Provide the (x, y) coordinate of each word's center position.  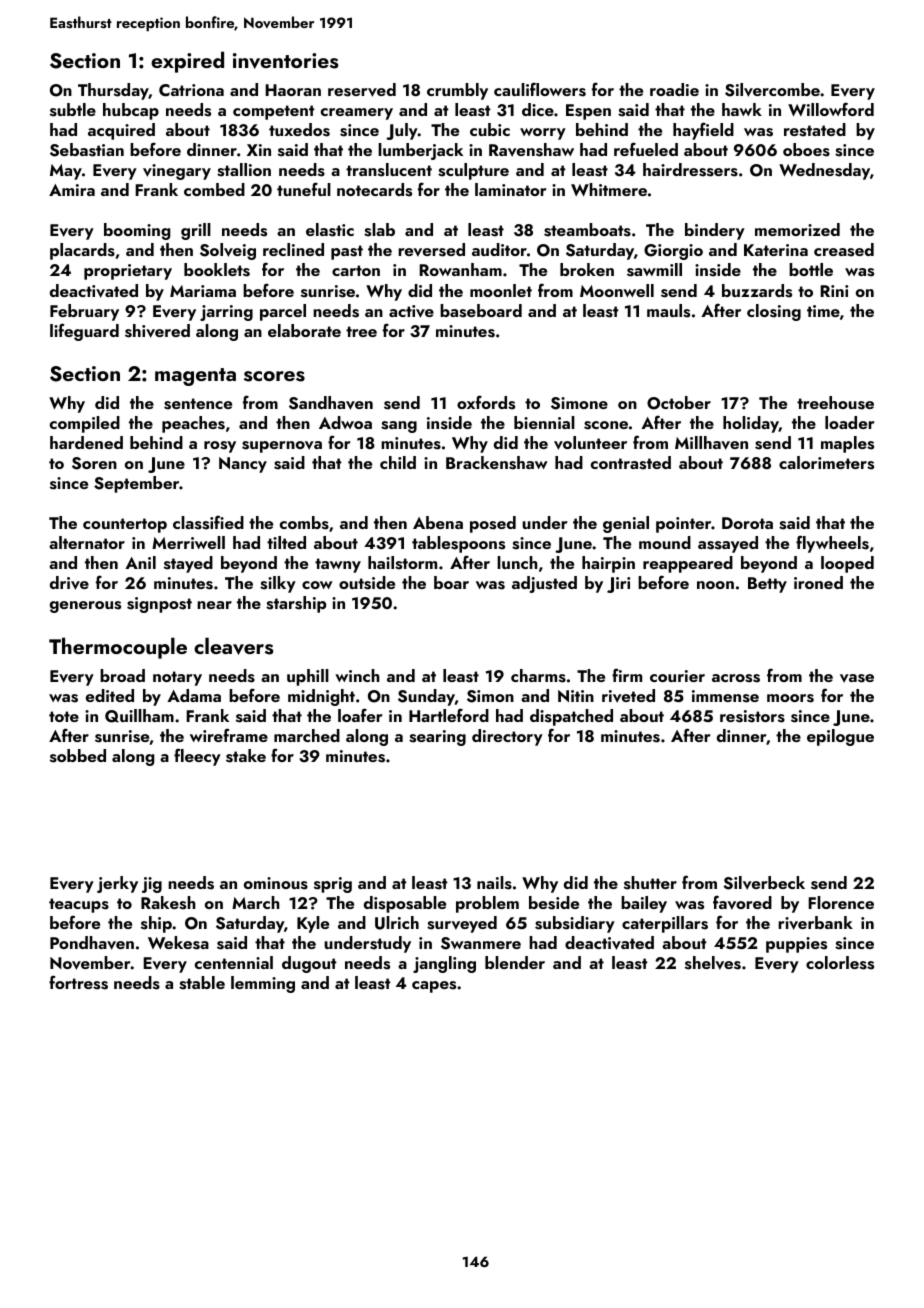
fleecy (197, 757)
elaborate (304, 330)
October (679, 403)
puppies (796, 945)
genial (626, 524)
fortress (78, 982)
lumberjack (420, 151)
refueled (646, 149)
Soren (94, 463)
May (66, 172)
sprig (333, 885)
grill (196, 231)
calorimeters (826, 463)
